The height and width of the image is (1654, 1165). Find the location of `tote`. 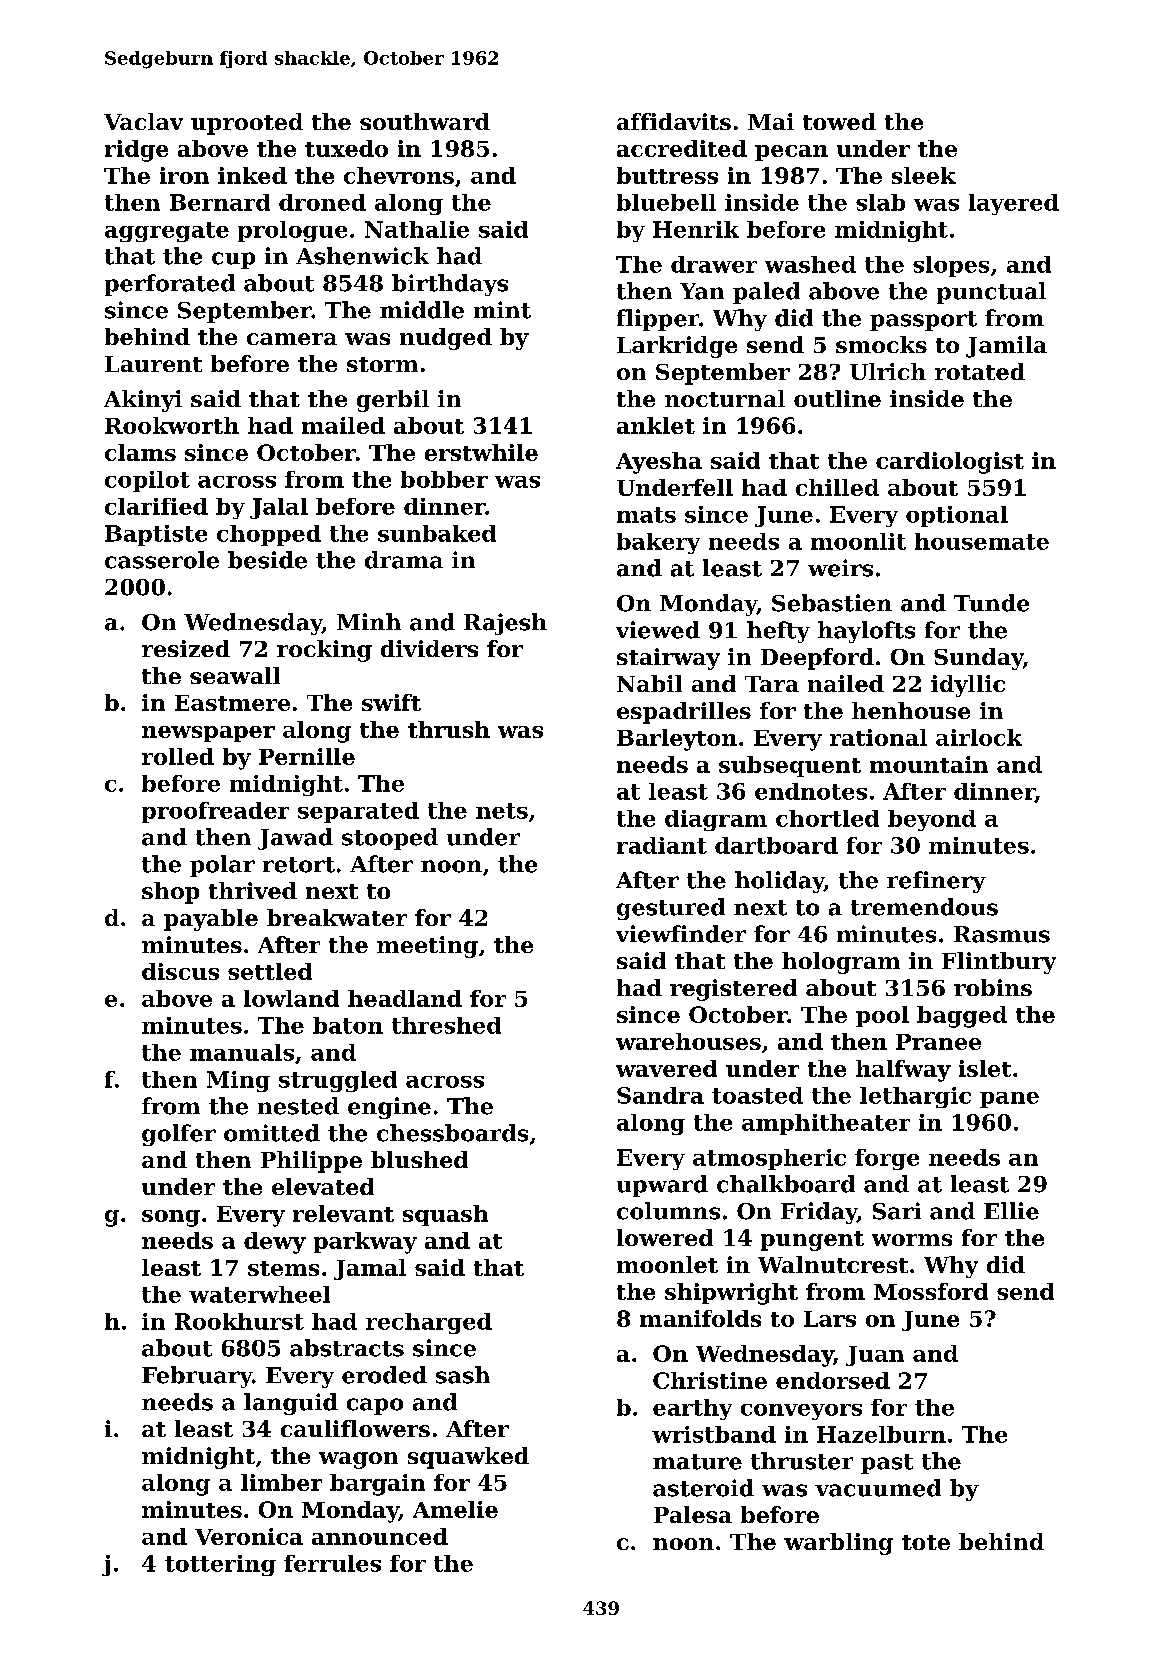

tote is located at coordinates (926, 1542).
